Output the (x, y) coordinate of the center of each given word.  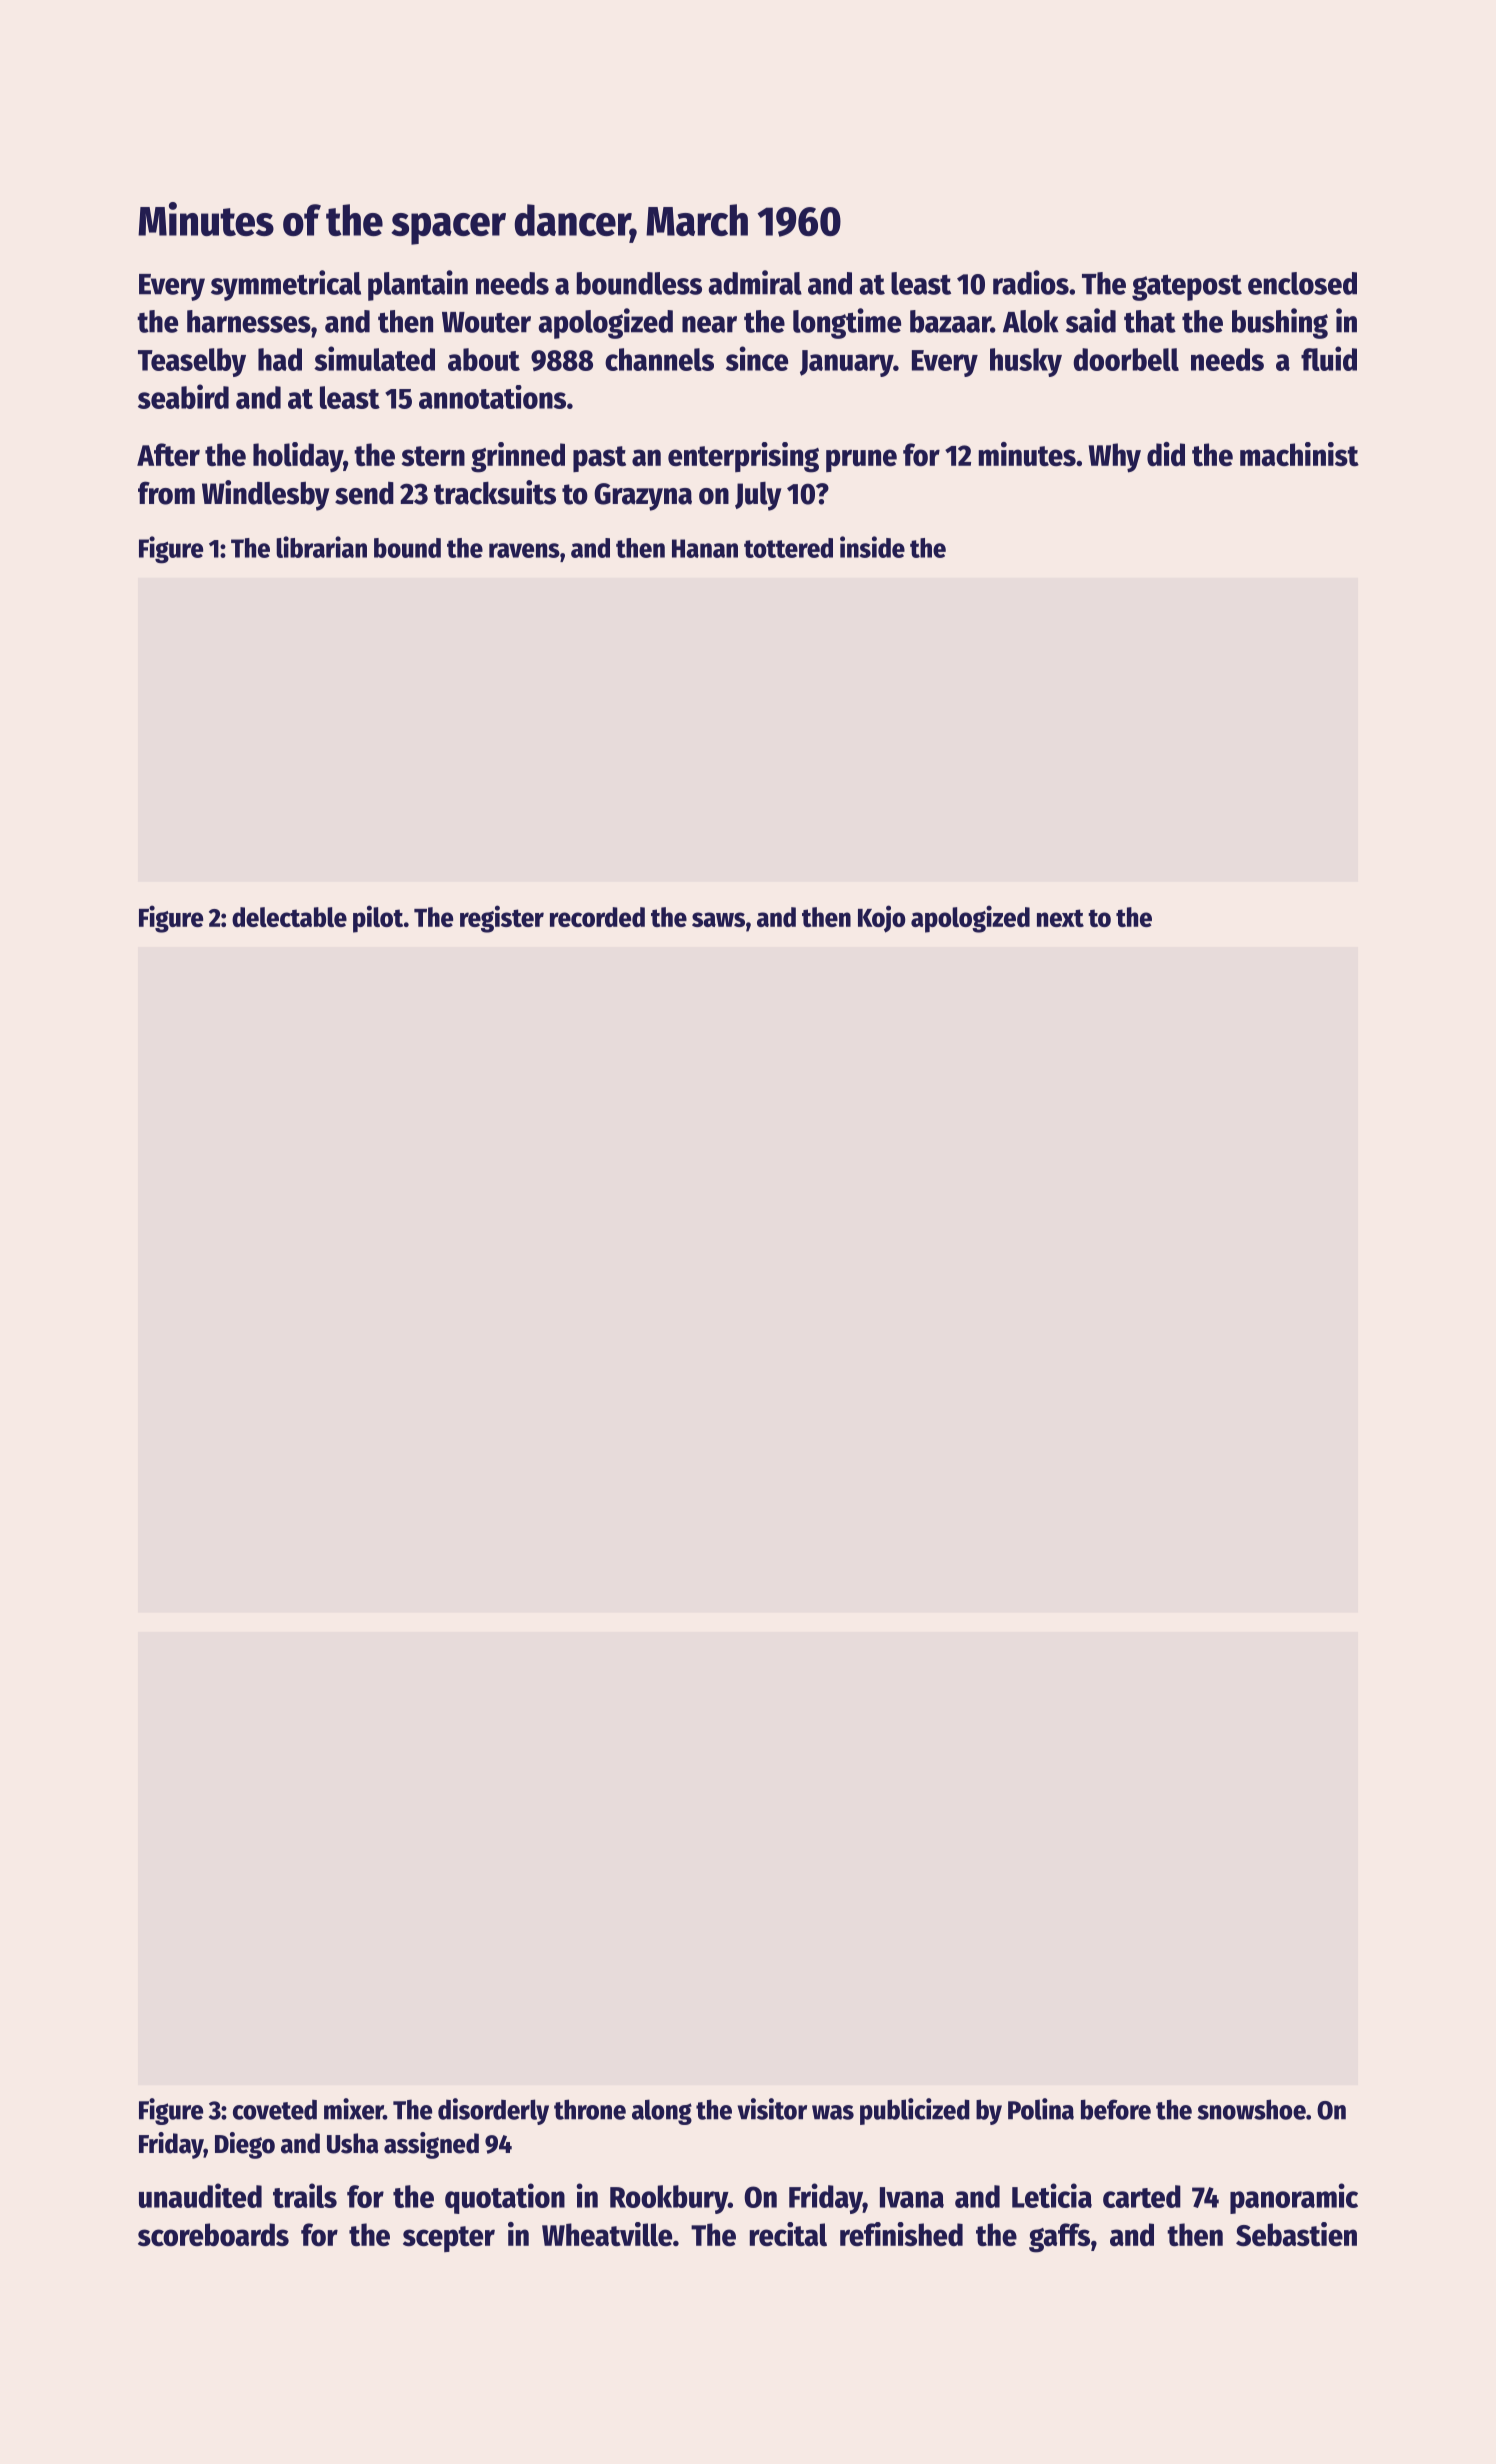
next (1060, 918)
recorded (597, 917)
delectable (289, 917)
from (166, 493)
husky (1026, 362)
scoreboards (213, 2235)
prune (861, 460)
